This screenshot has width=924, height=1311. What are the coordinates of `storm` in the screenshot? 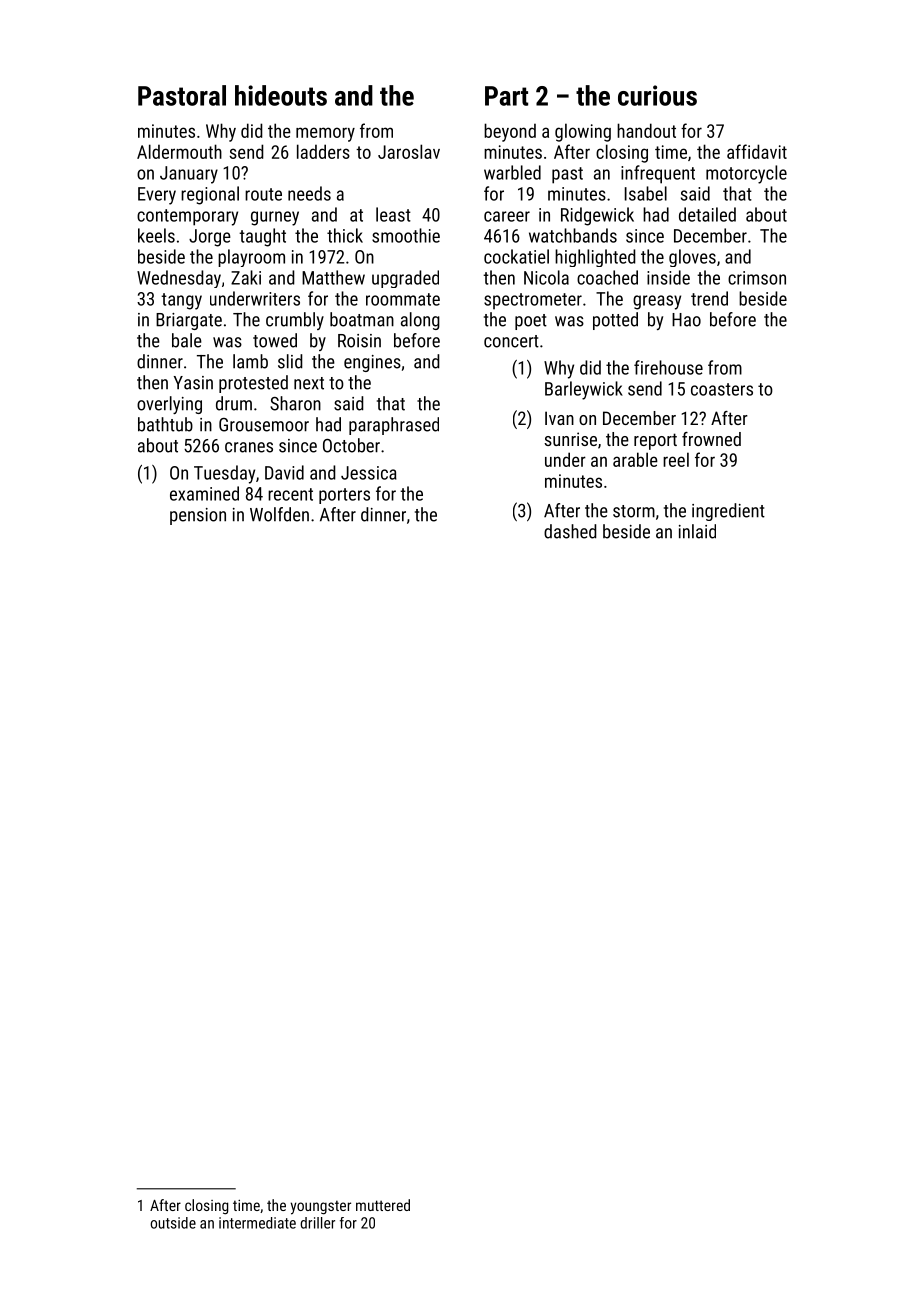 It's located at (634, 511).
